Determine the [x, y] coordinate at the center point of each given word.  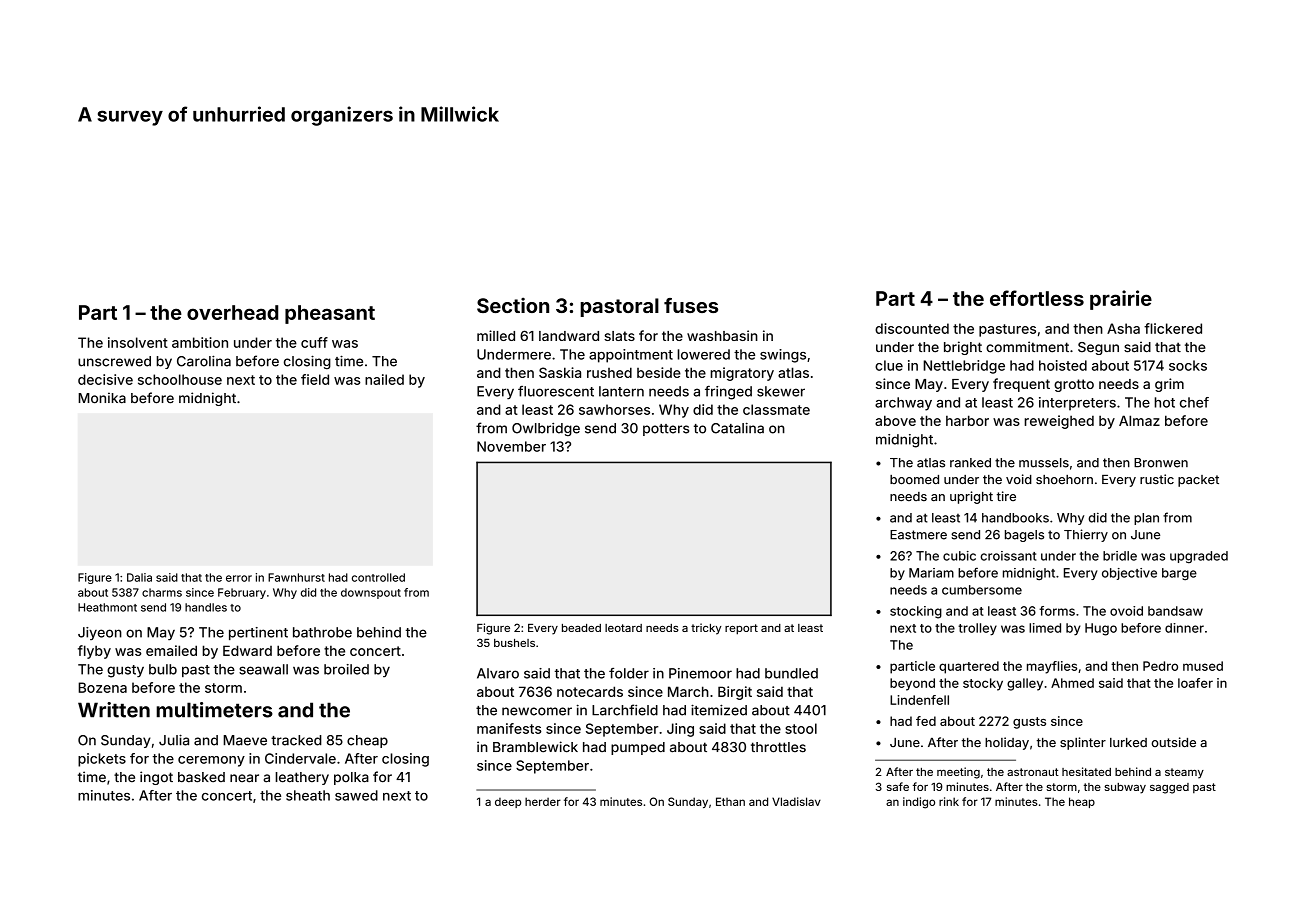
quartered [969, 667]
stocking [916, 612]
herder [543, 801]
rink [949, 801]
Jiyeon [100, 633]
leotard [623, 628]
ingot [156, 778]
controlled [378, 577]
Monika [102, 398]
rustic [1157, 479]
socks [1188, 365]
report [741, 629]
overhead [232, 312]
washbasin [722, 335]
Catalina [737, 428]
